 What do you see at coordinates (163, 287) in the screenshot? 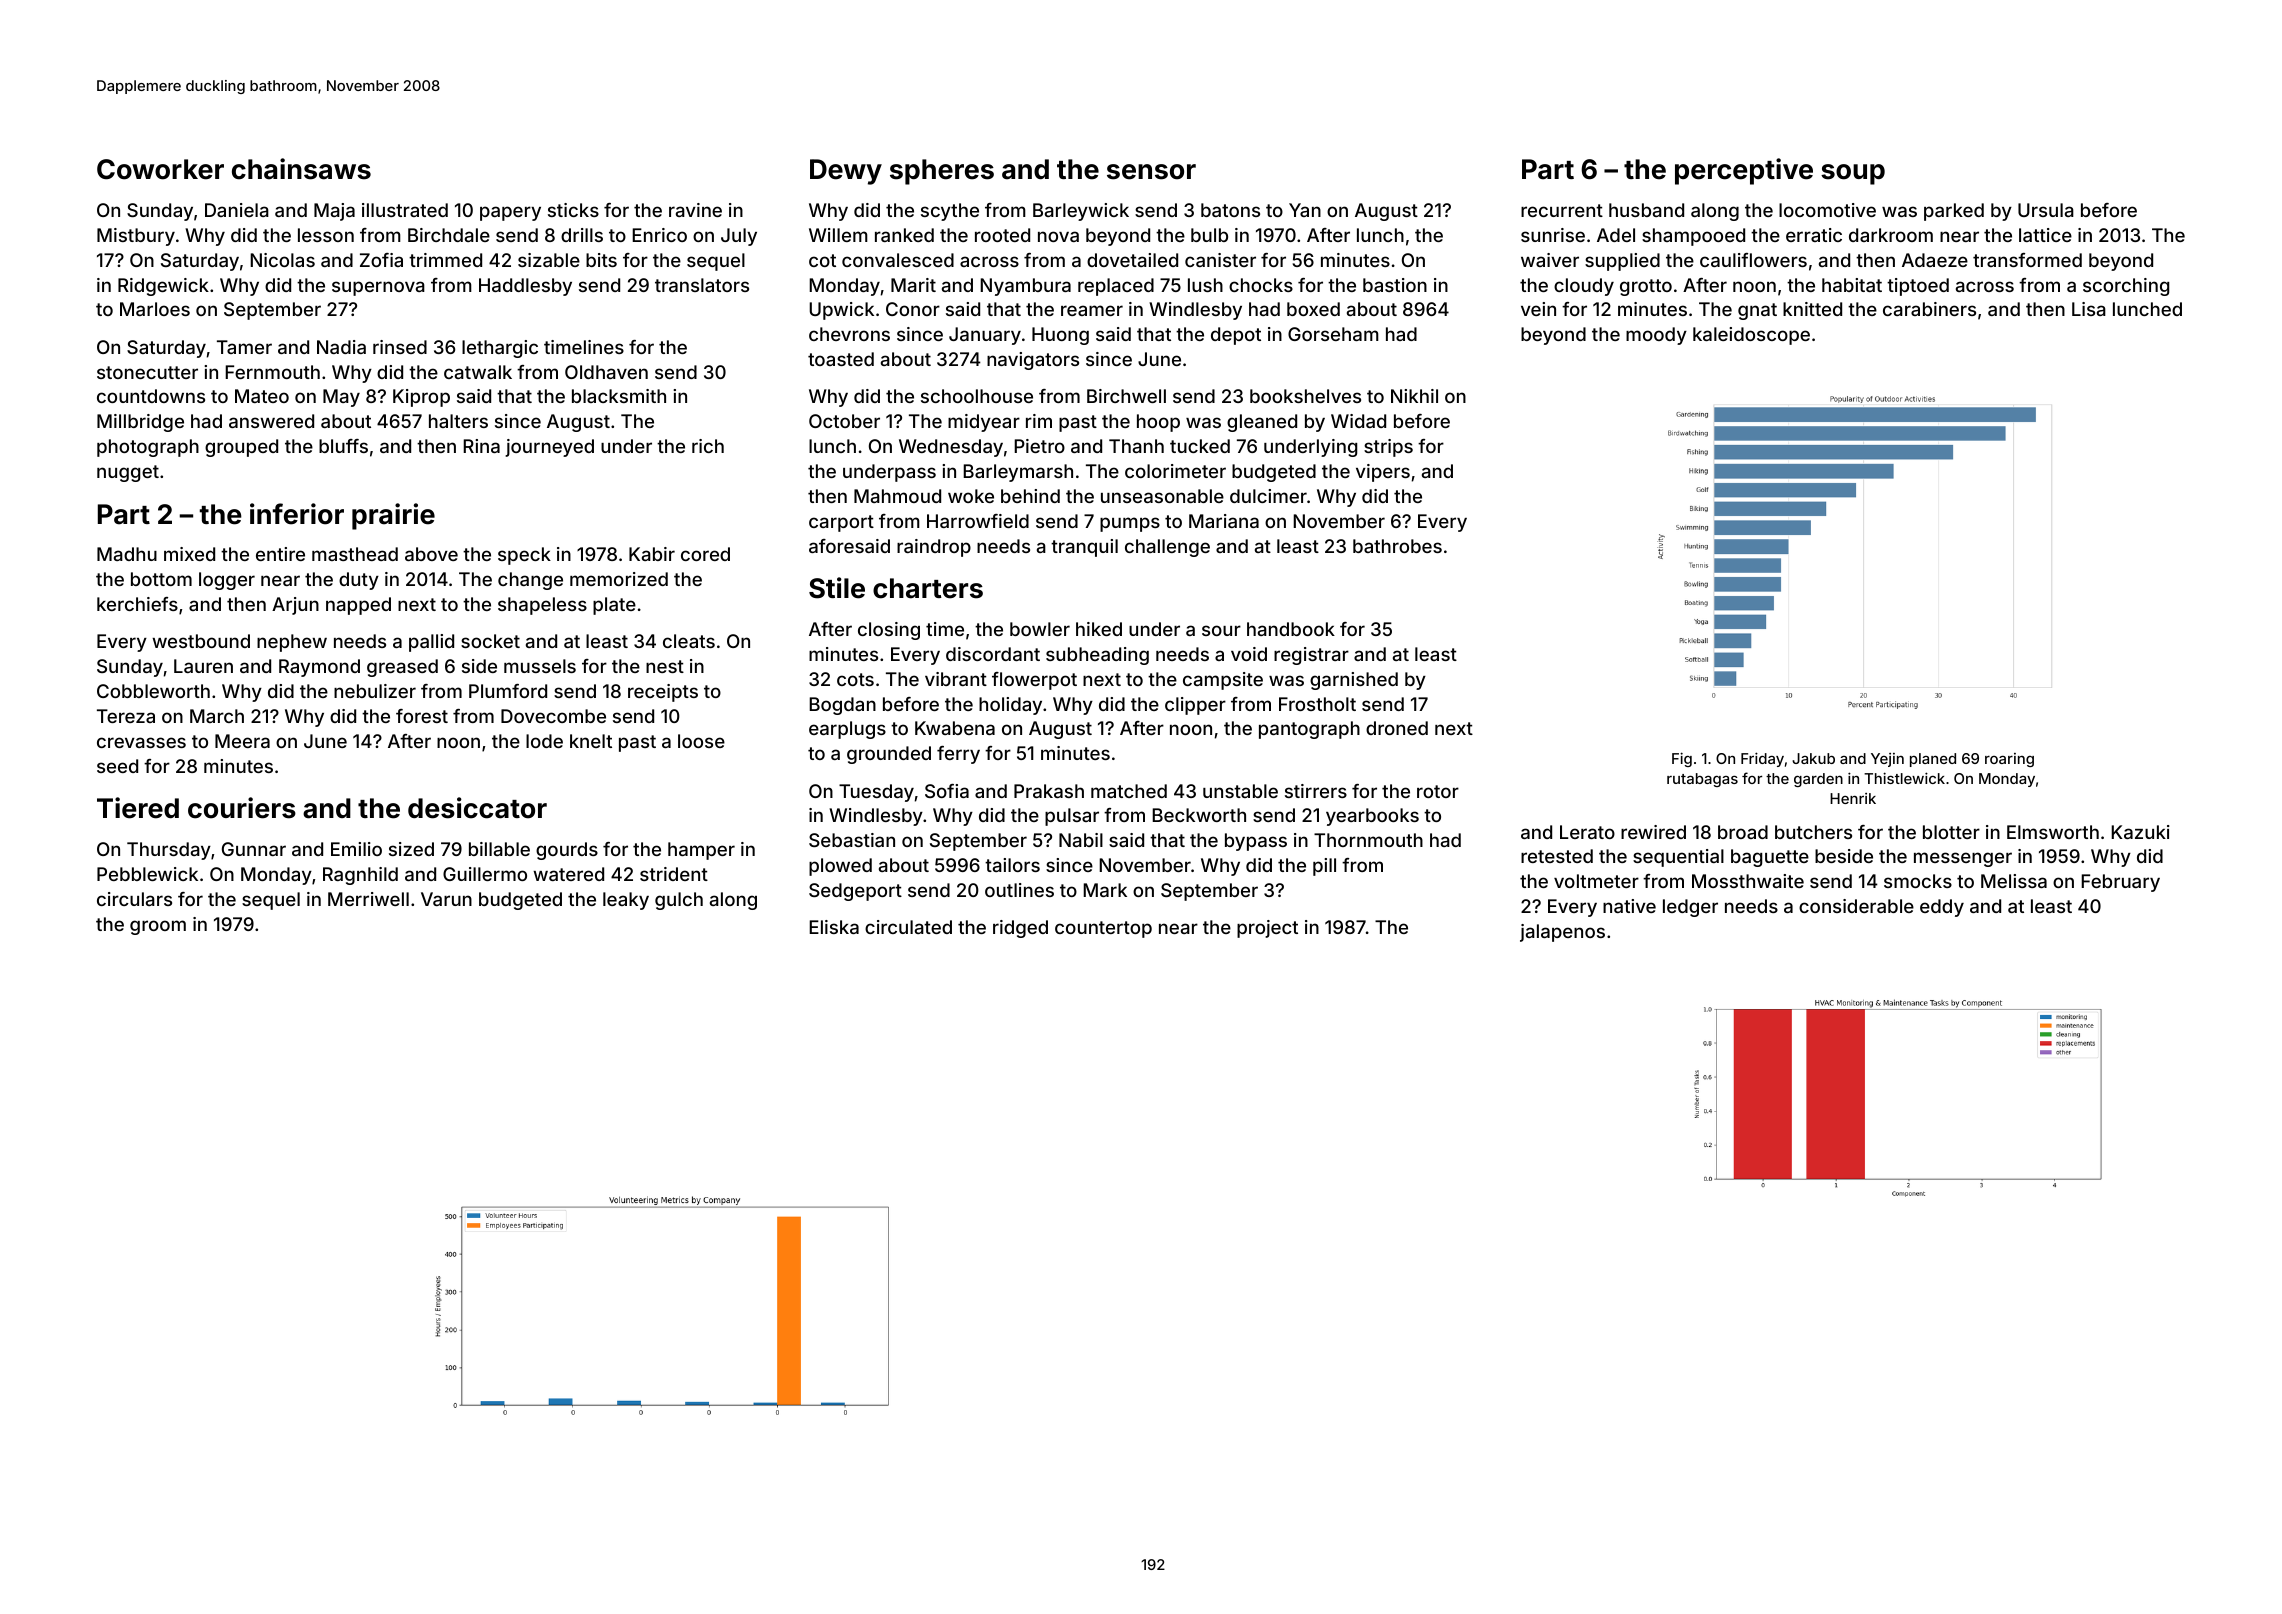
I see `Ridgewick` at bounding box center [163, 287].
